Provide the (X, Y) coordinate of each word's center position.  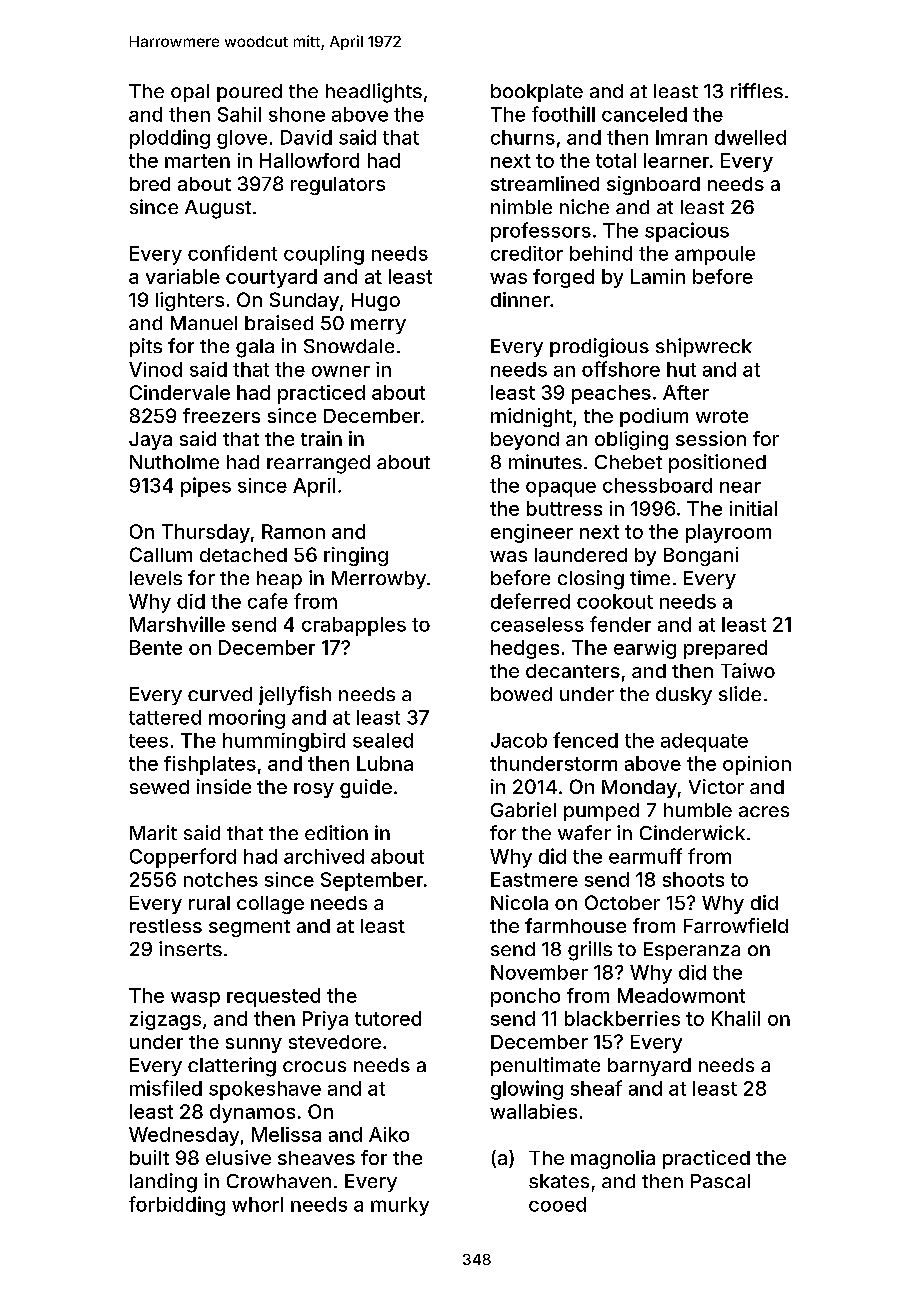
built (149, 1157)
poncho (525, 997)
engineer (532, 533)
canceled (644, 114)
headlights (374, 93)
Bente (156, 647)
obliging (631, 440)
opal (190, 93)
